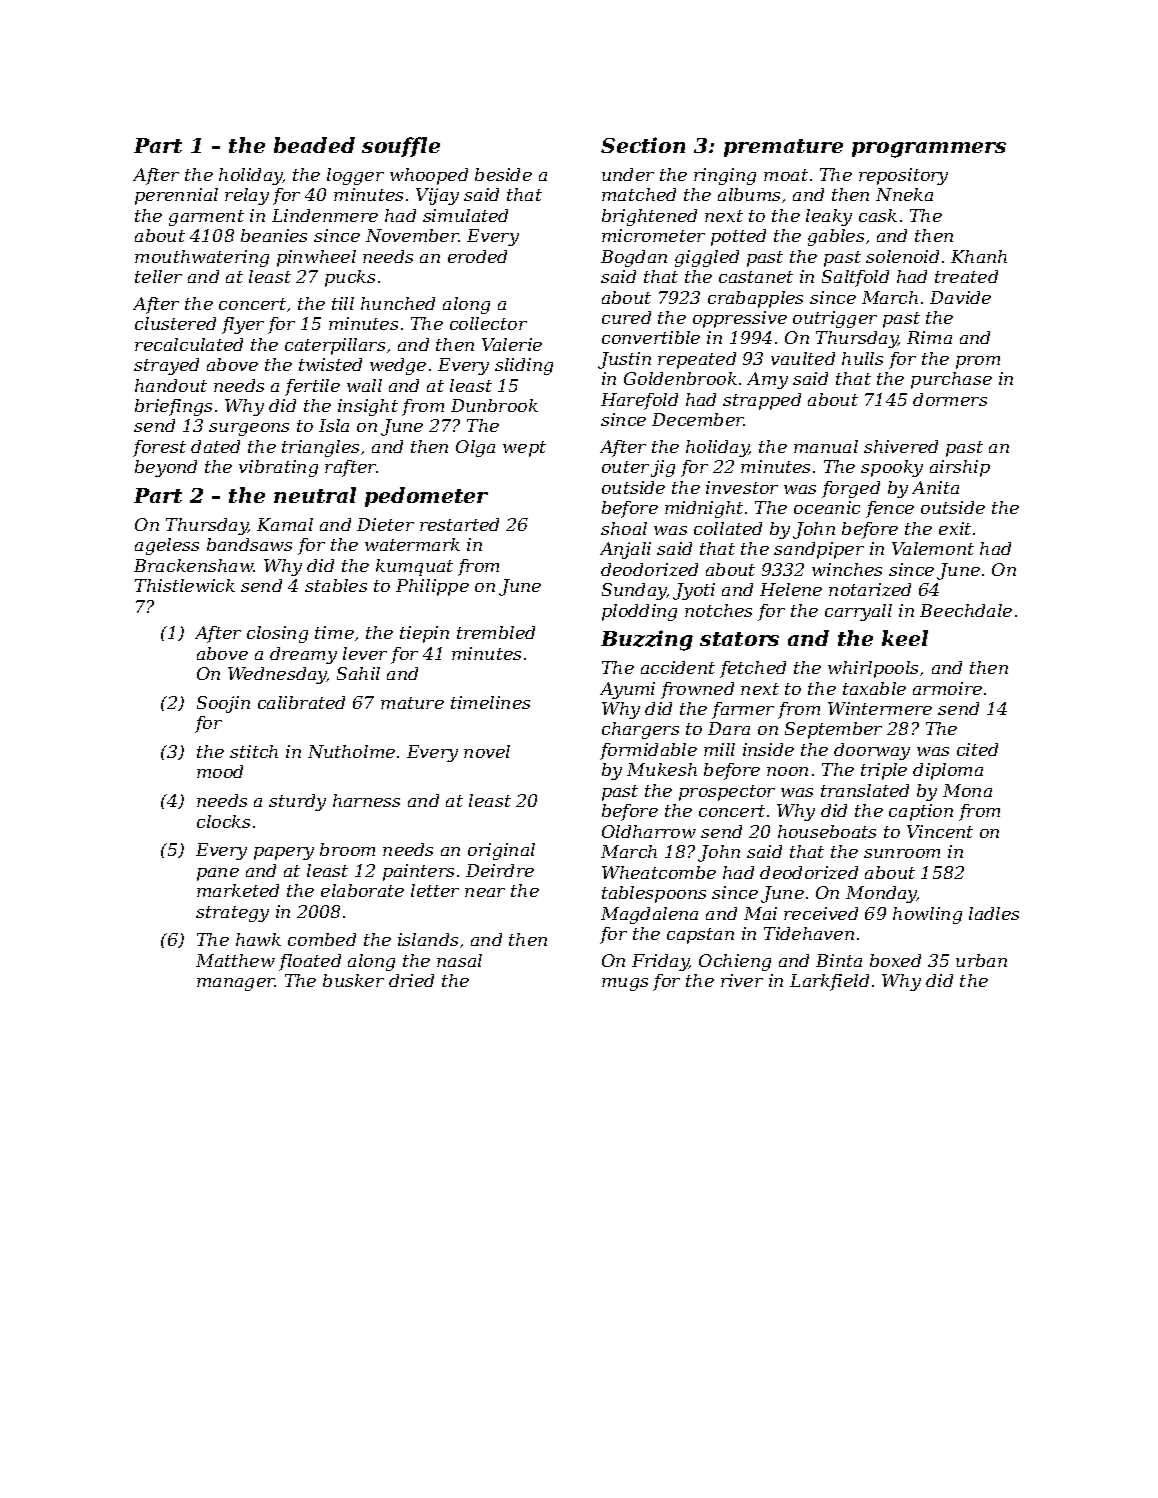  I want to click on dried, so click(411, 980).
